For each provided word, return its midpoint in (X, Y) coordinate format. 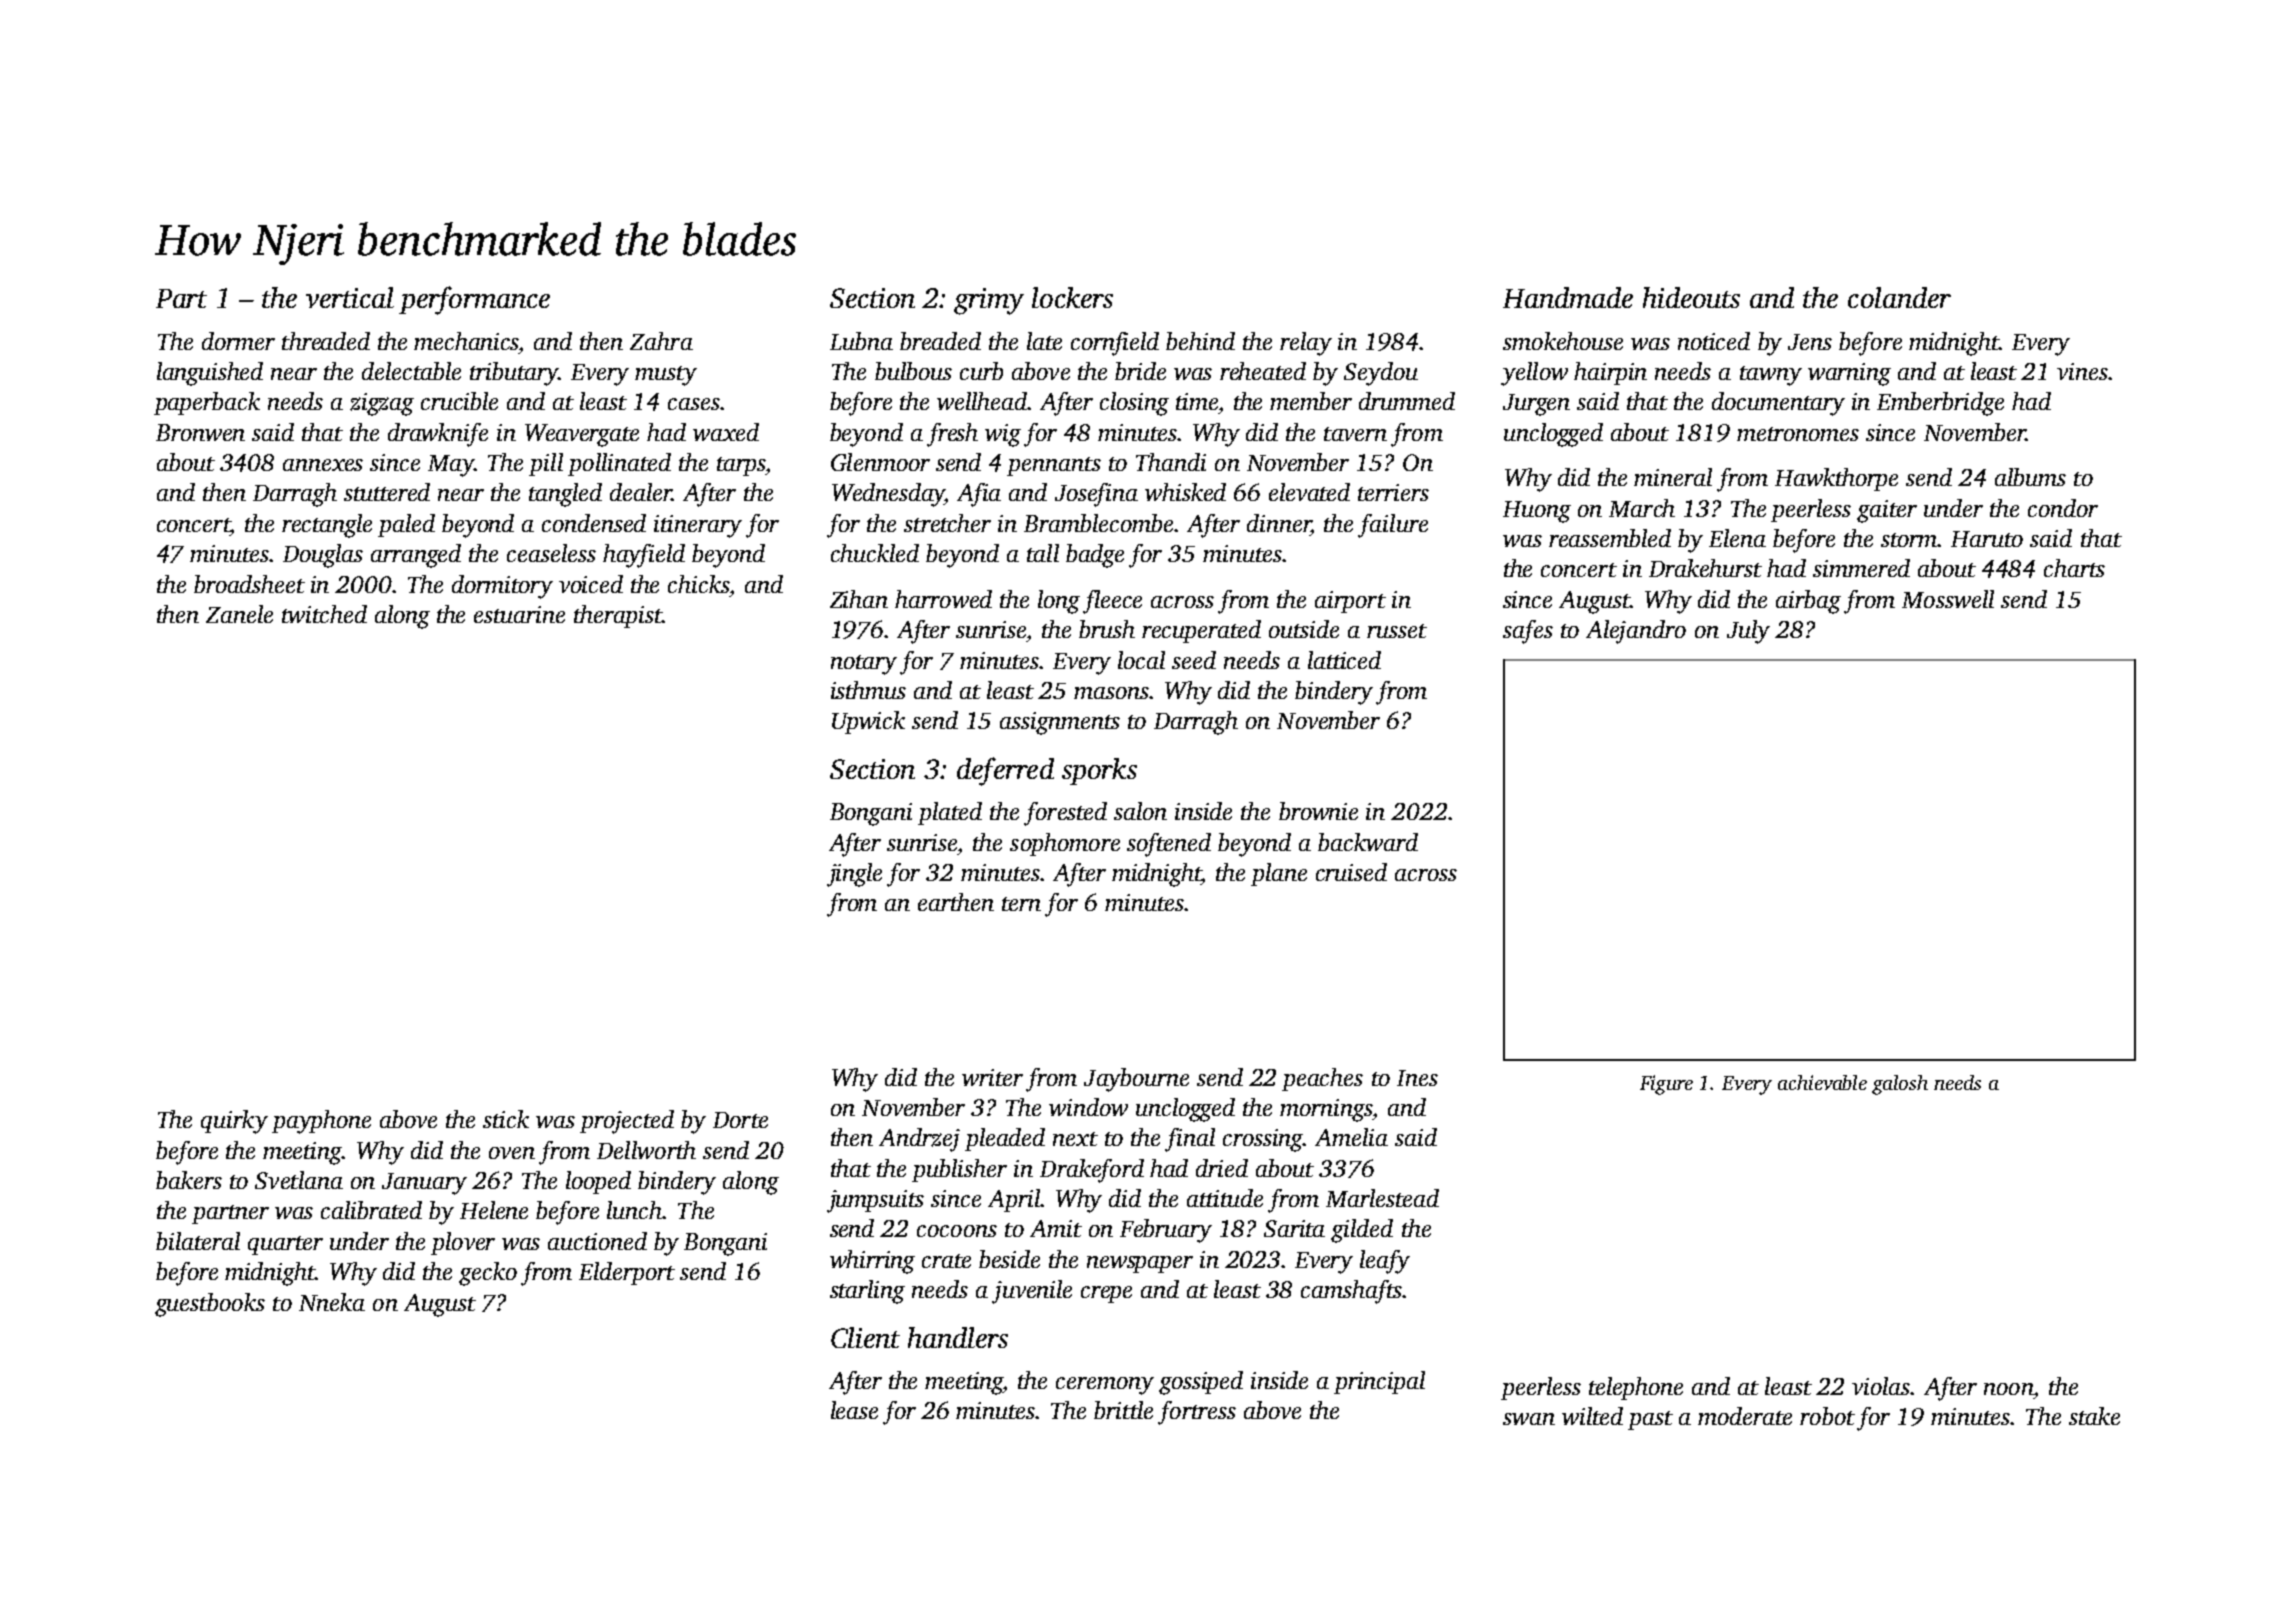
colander (1899, 297)
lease (854, 1410)
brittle (1123, 1410)
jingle (854, 875)
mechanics (467, 341)
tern (1021, 904)
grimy (989, 301)
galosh (1900, 1085)
